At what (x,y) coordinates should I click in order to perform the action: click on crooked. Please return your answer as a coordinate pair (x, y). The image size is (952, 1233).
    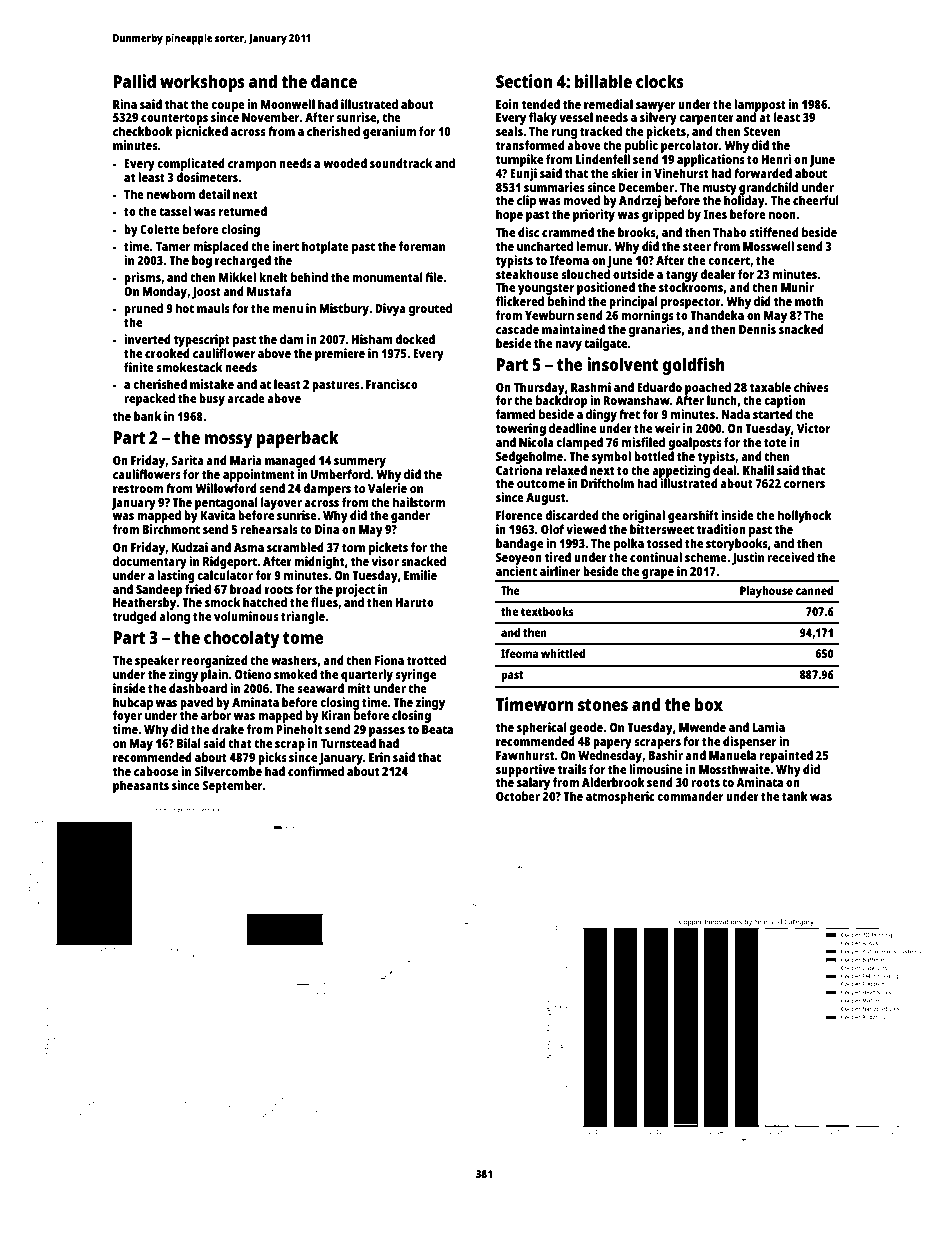
    Looking at the image, I should click on (167, 353).
